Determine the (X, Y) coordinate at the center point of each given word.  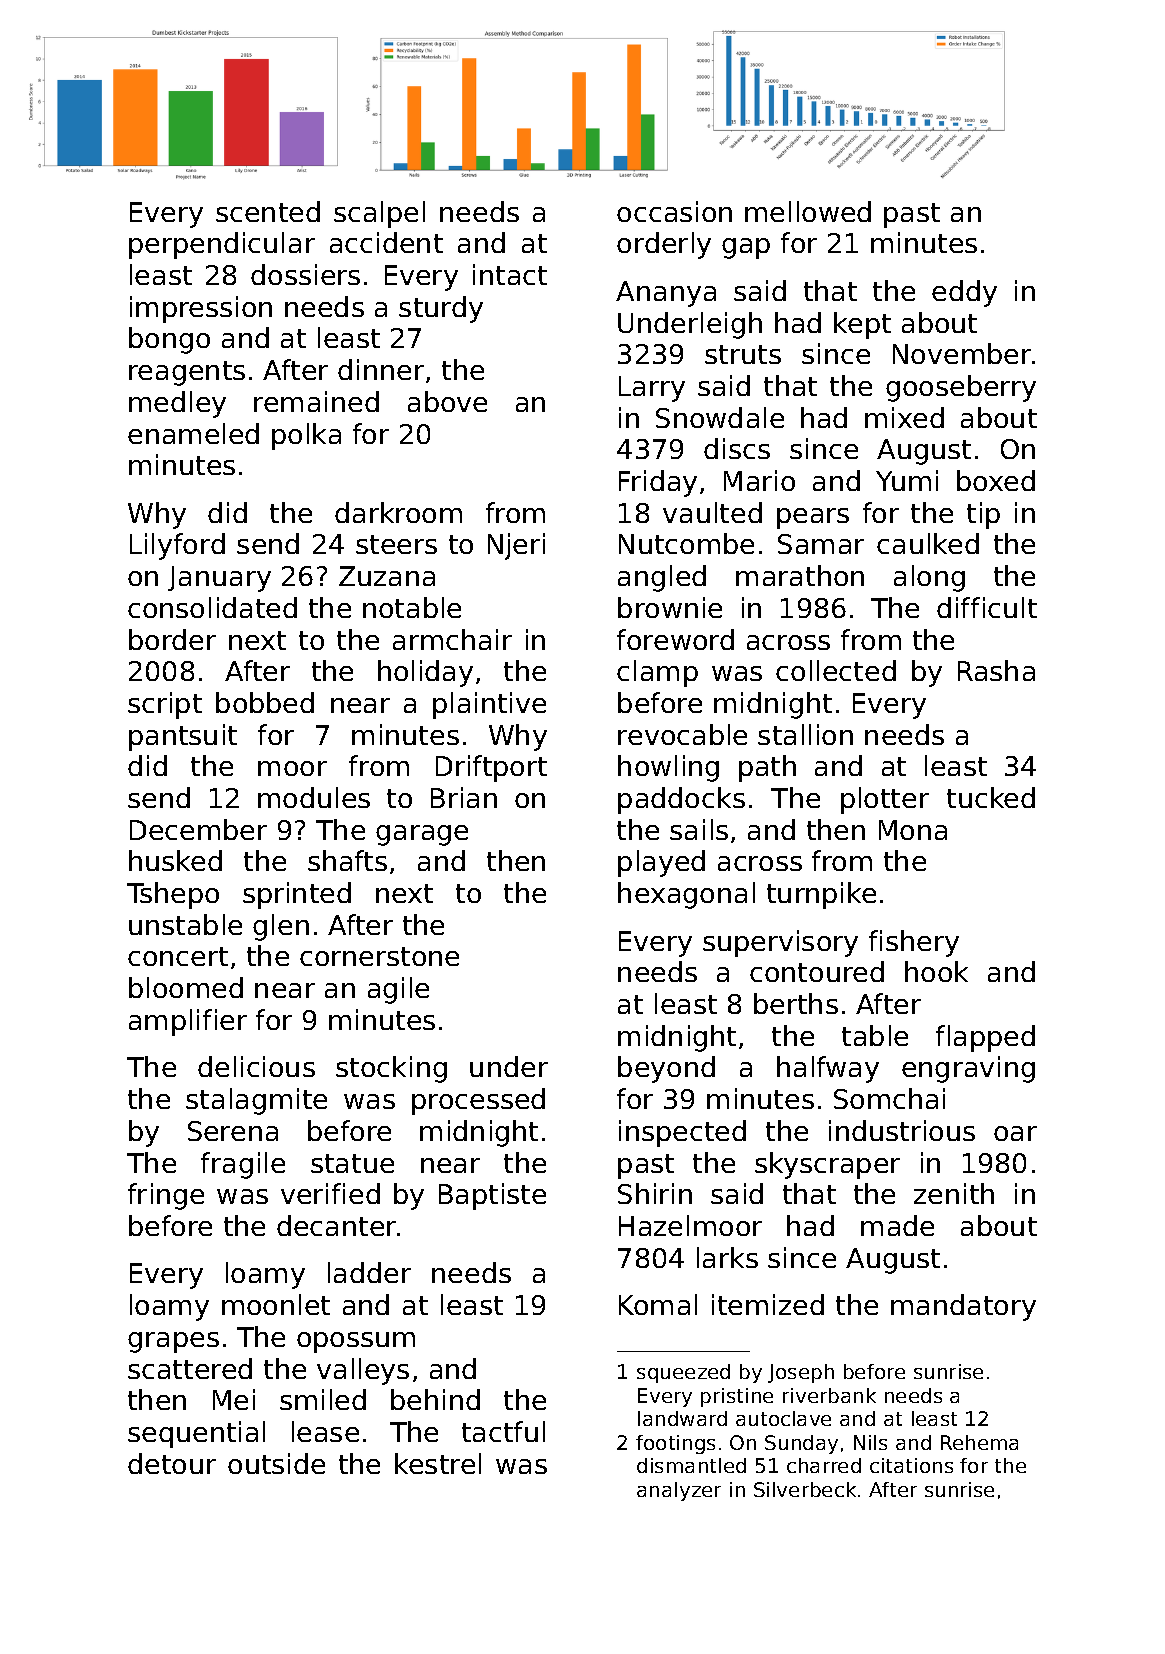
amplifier (188, 1022)
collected (836, 670)
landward (682, 1418)
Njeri (516, 546)
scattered (190, 1368)
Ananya (666, 294)
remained (316, 401)
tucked (991, 797)
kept (862, 325)
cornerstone (379, 956)
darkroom (398, 512)
